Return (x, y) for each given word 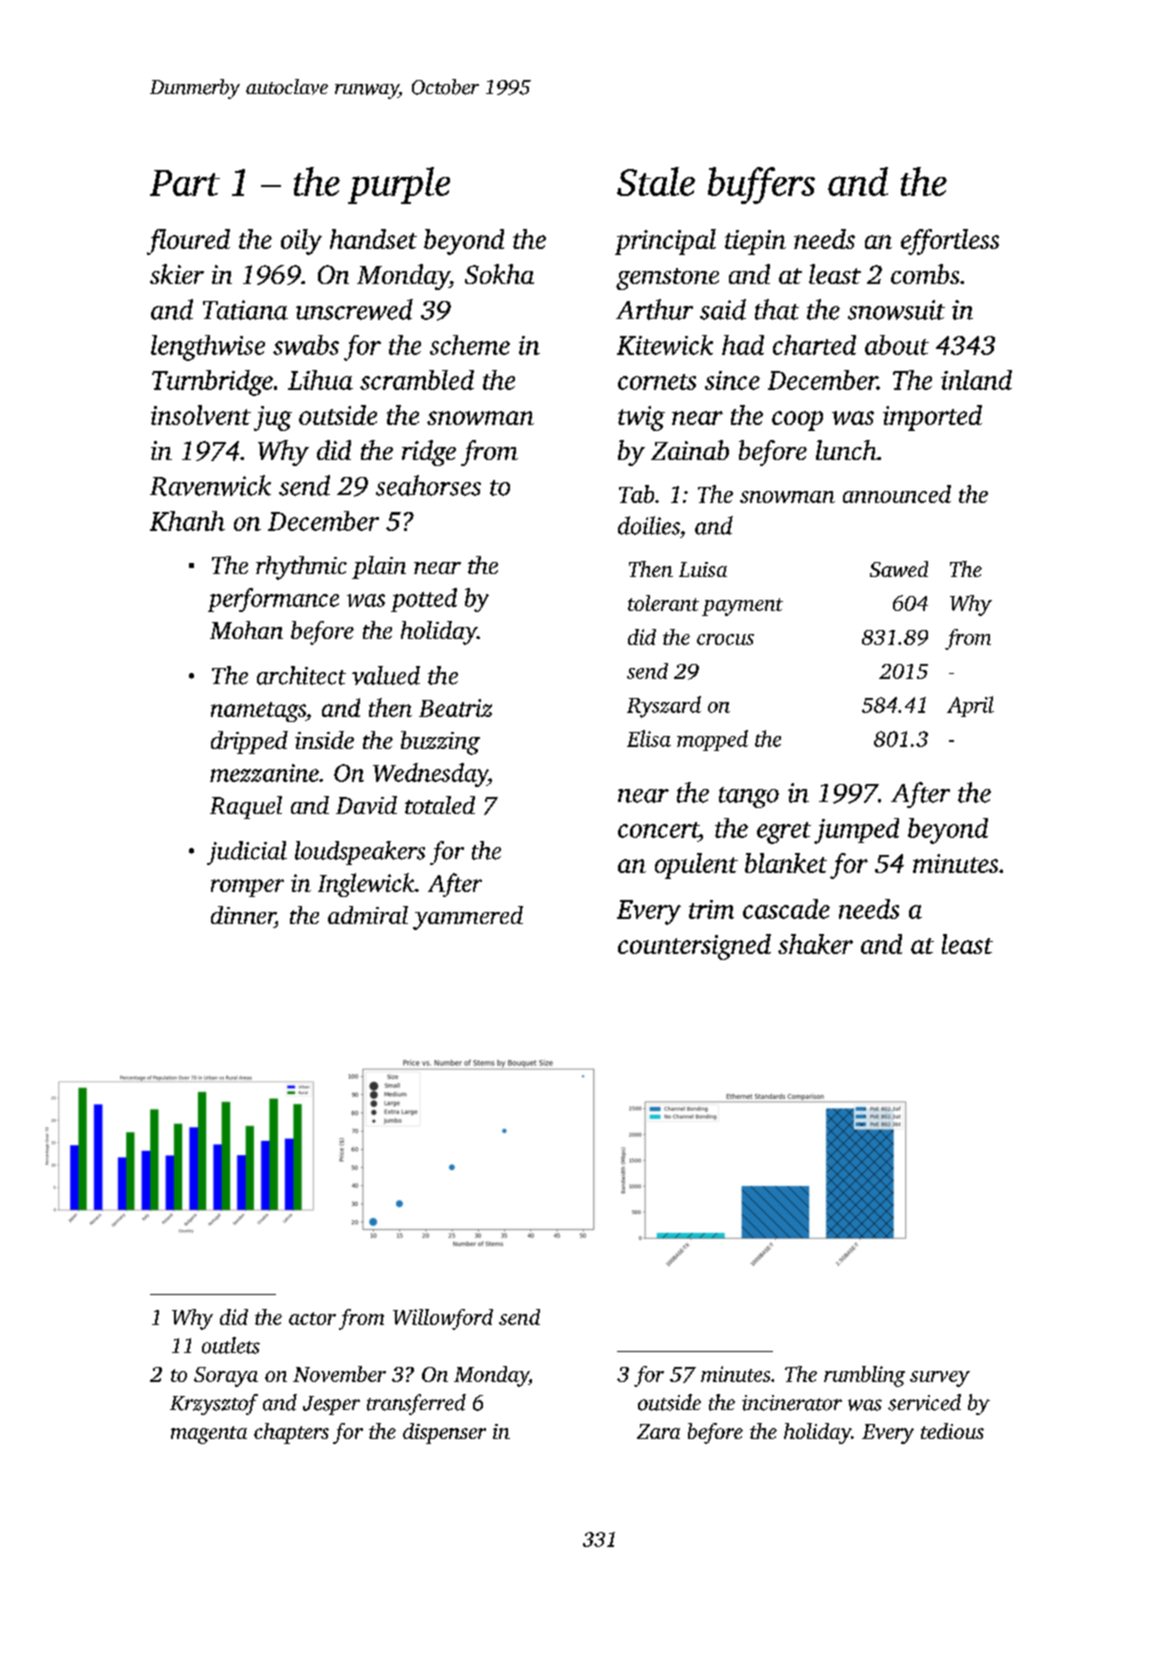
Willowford (443, 1319)
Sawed (899, 569)
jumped (856, 831)
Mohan (246, 630)
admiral (368, 915)
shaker (815, 944)
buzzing (440, 743)
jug (273, 418)
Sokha (499, 274)
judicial (247, 853)
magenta (209, 1435)
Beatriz (455, 708)
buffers (761, 185)
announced (897, 494)
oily (301, 242)
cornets (657, 382)
